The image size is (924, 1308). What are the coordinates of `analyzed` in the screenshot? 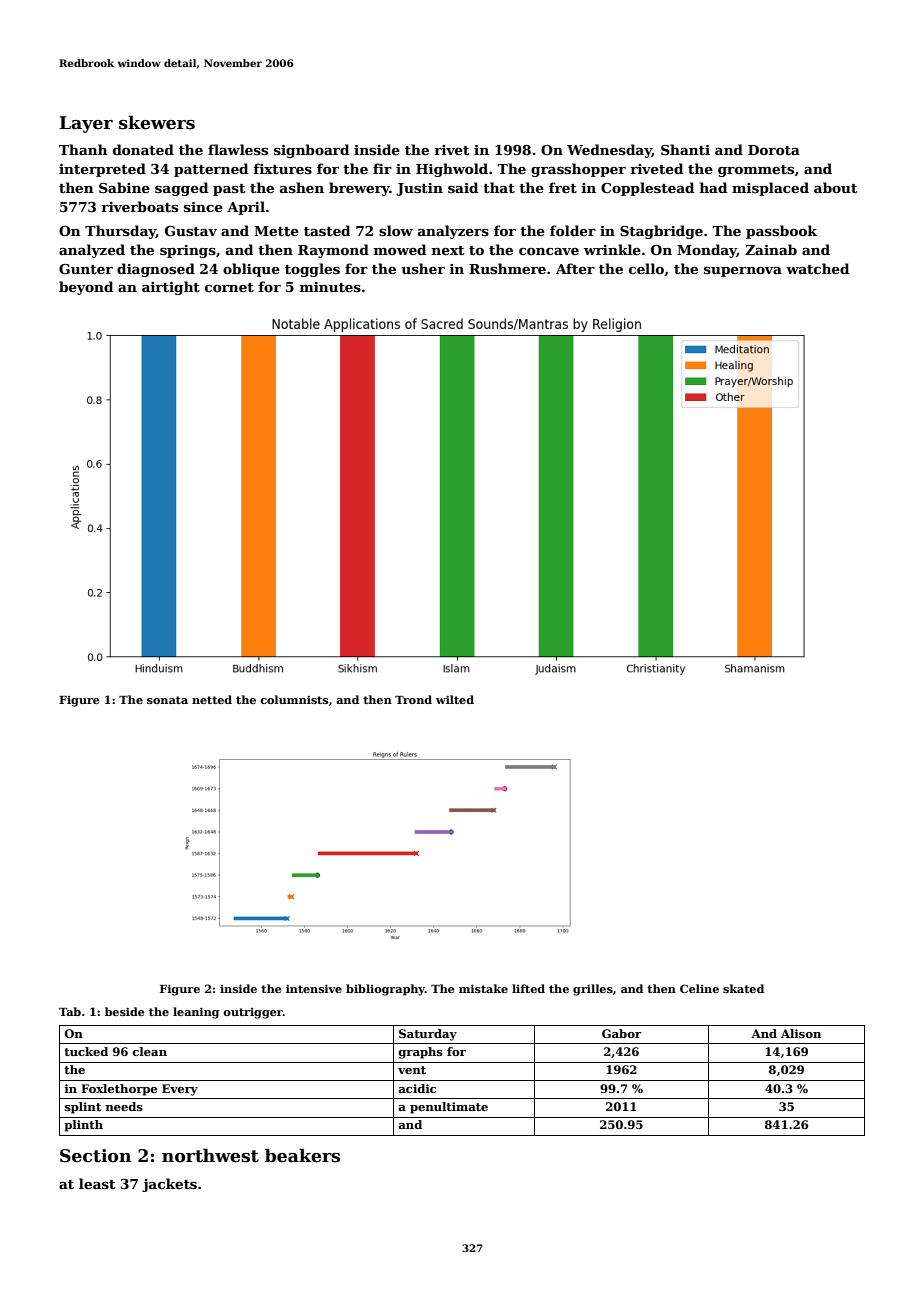 It's located at (92, 251).
